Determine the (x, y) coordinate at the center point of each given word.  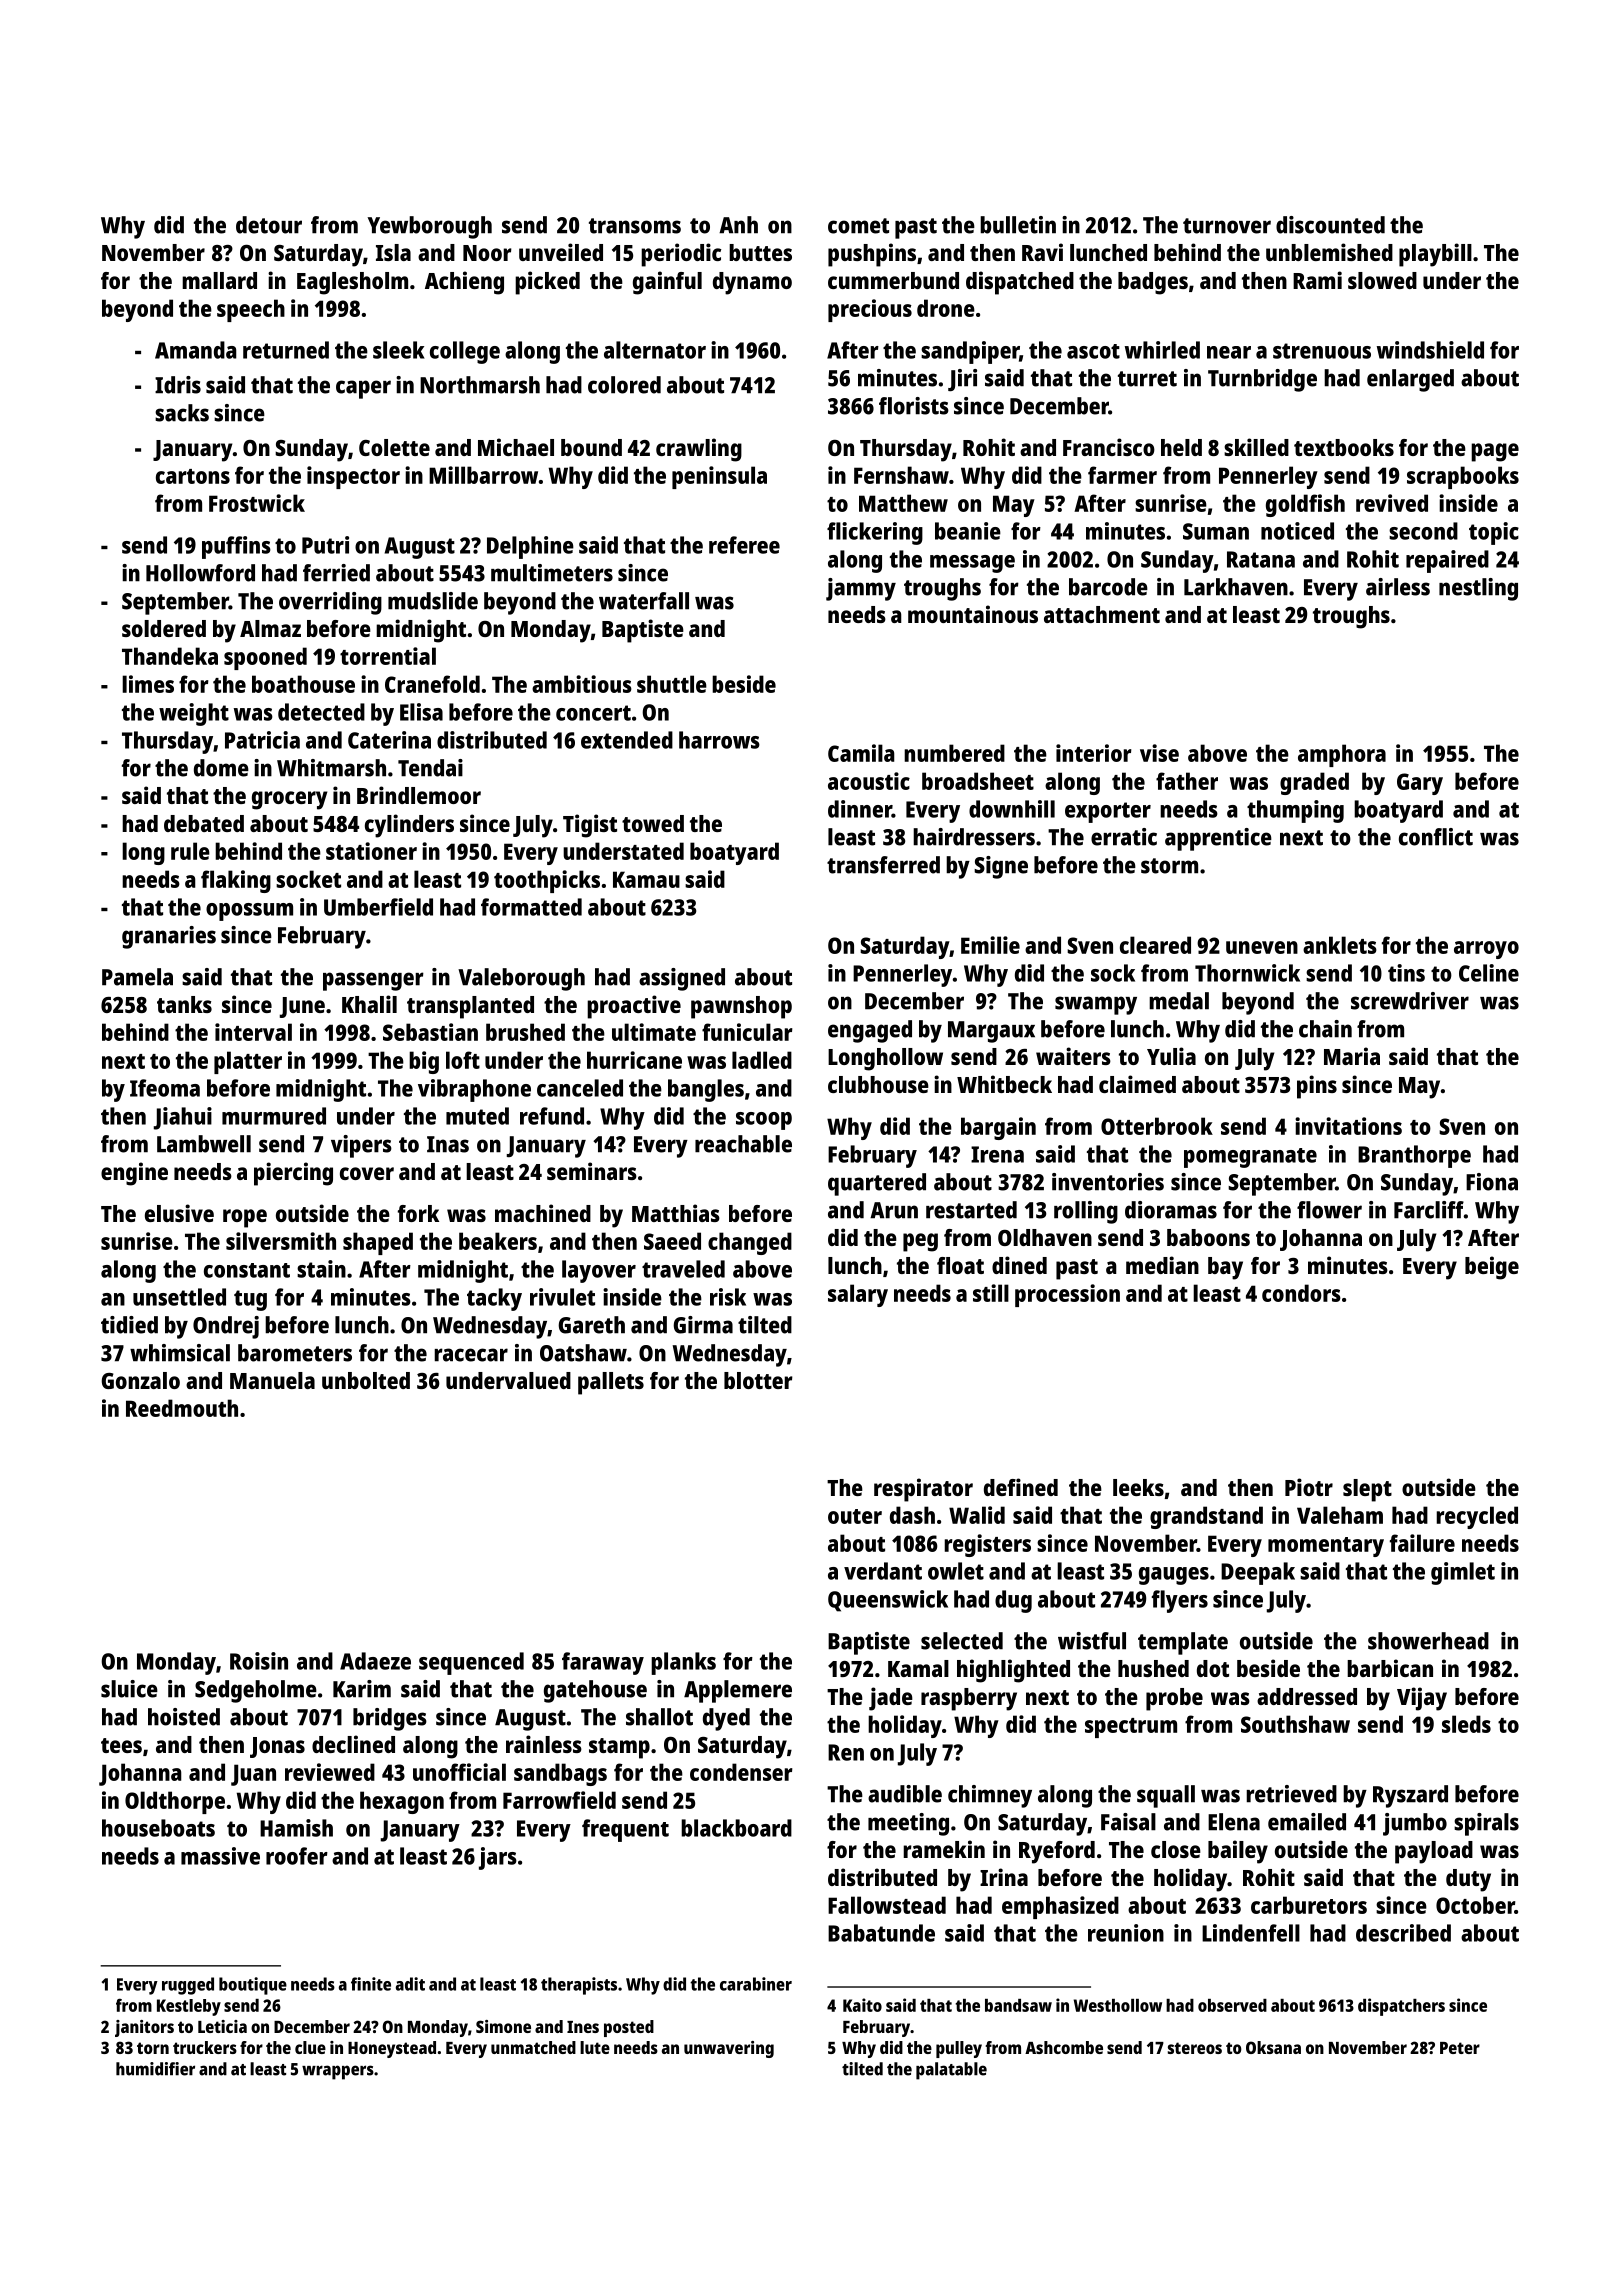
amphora (1342, 755)
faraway (603, 1663)
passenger (373, 981)
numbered (954, 753)
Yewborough (429, 227)
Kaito (862, 2005)
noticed (1297, 531)
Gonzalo (140, 1380)
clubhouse (878, 1084)
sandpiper (970, 352)
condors (1301, 1293)
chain (1325, 1029)
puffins (236, 547)
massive (220, 1856)
